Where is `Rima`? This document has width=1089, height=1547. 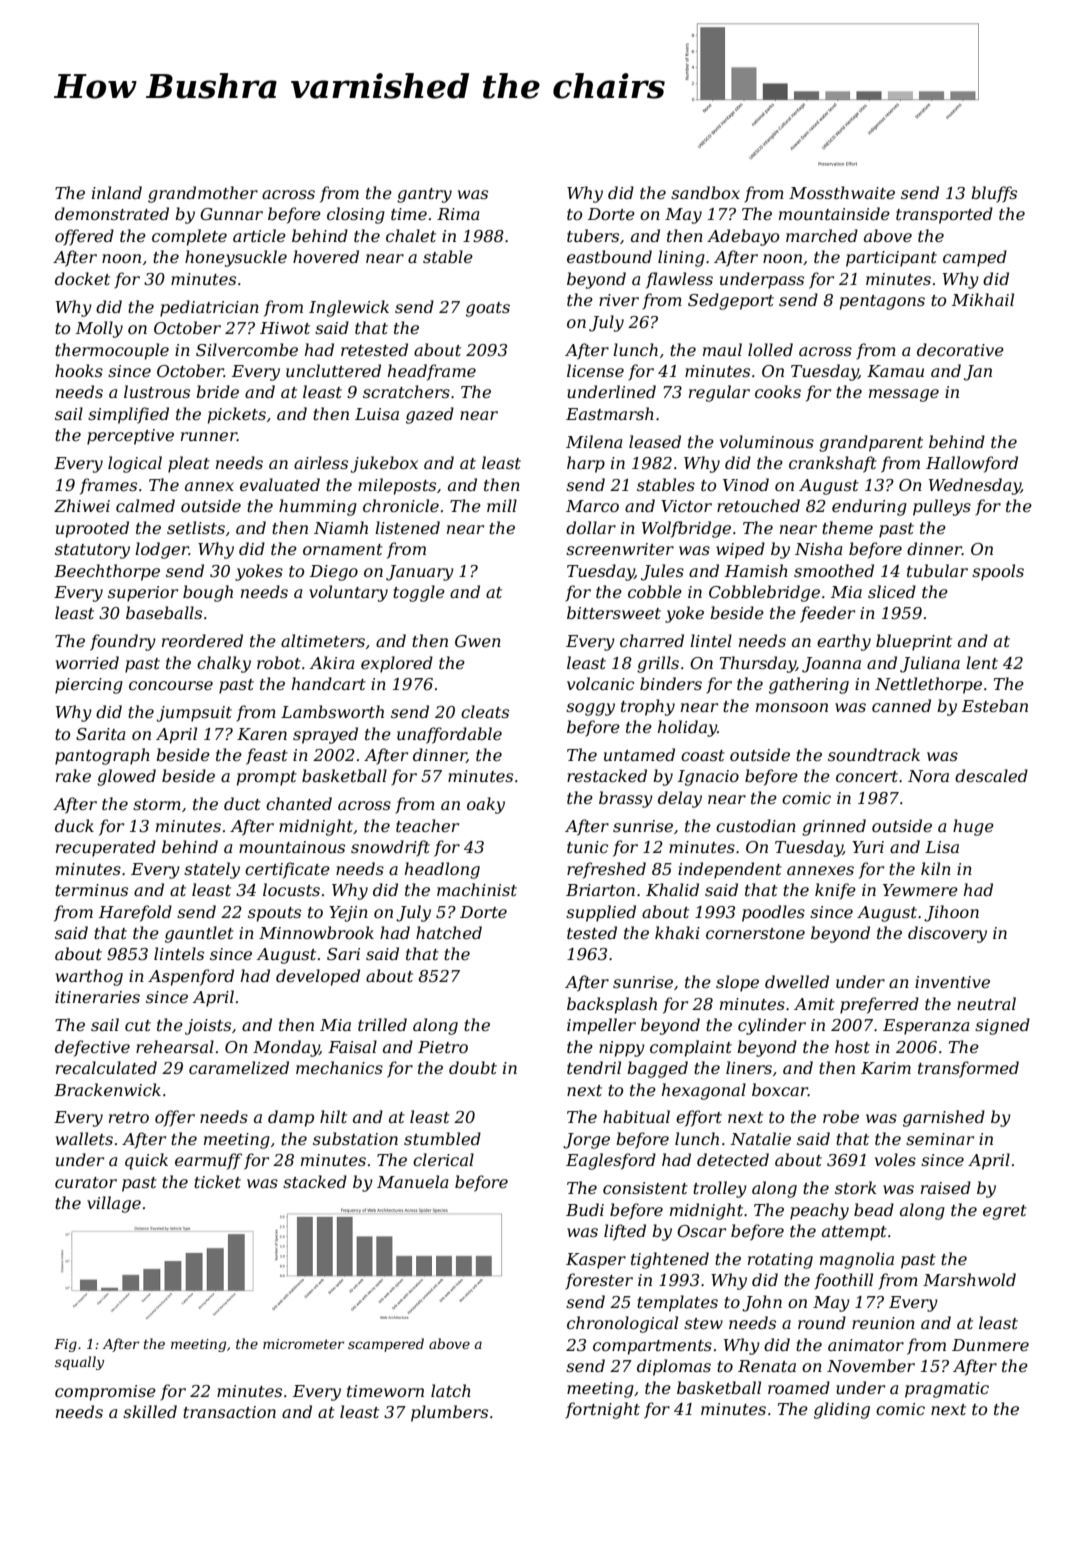 Rima is located at coordinates (458, 214).
